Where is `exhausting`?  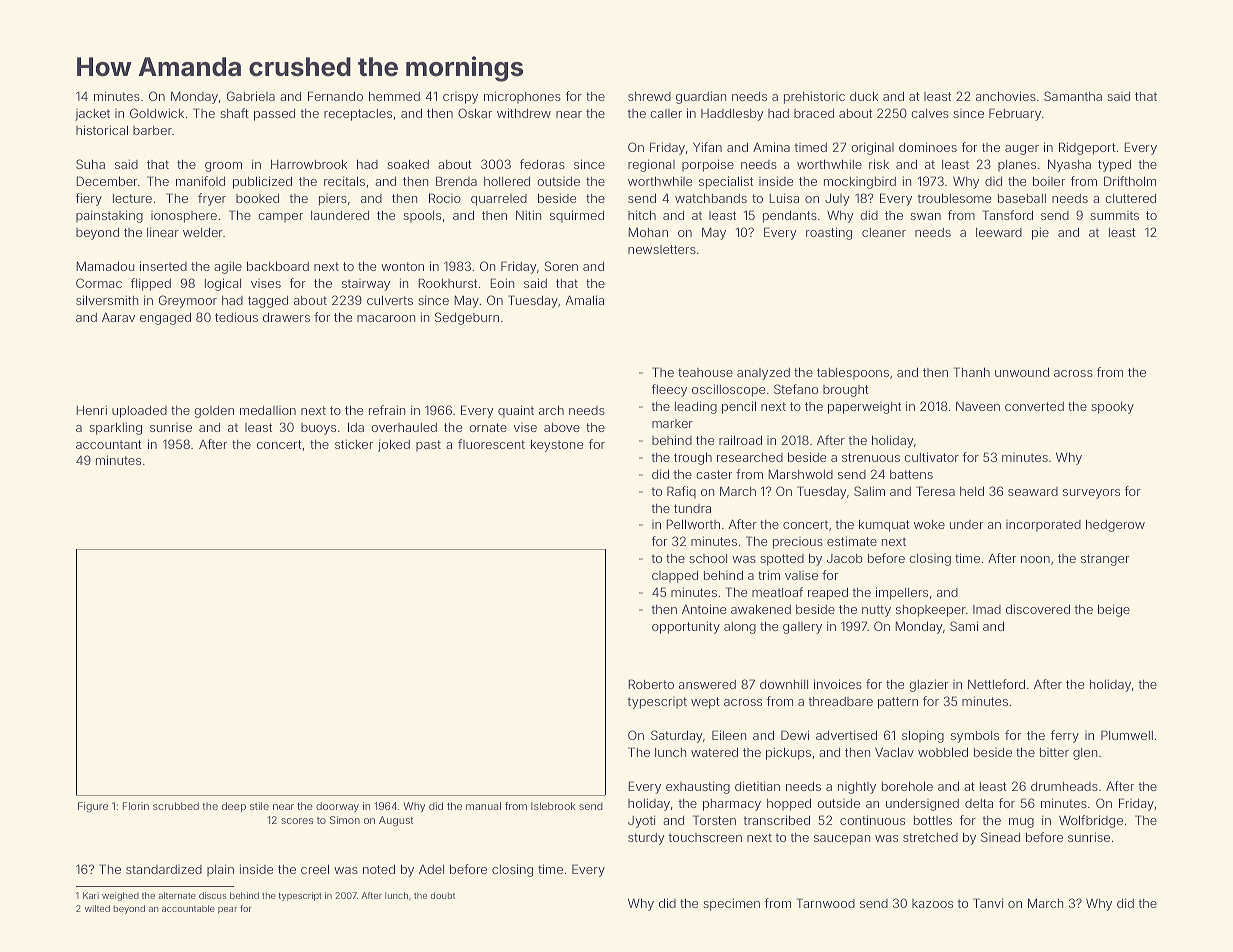 exhausting is located at coordinates (698, 787).
